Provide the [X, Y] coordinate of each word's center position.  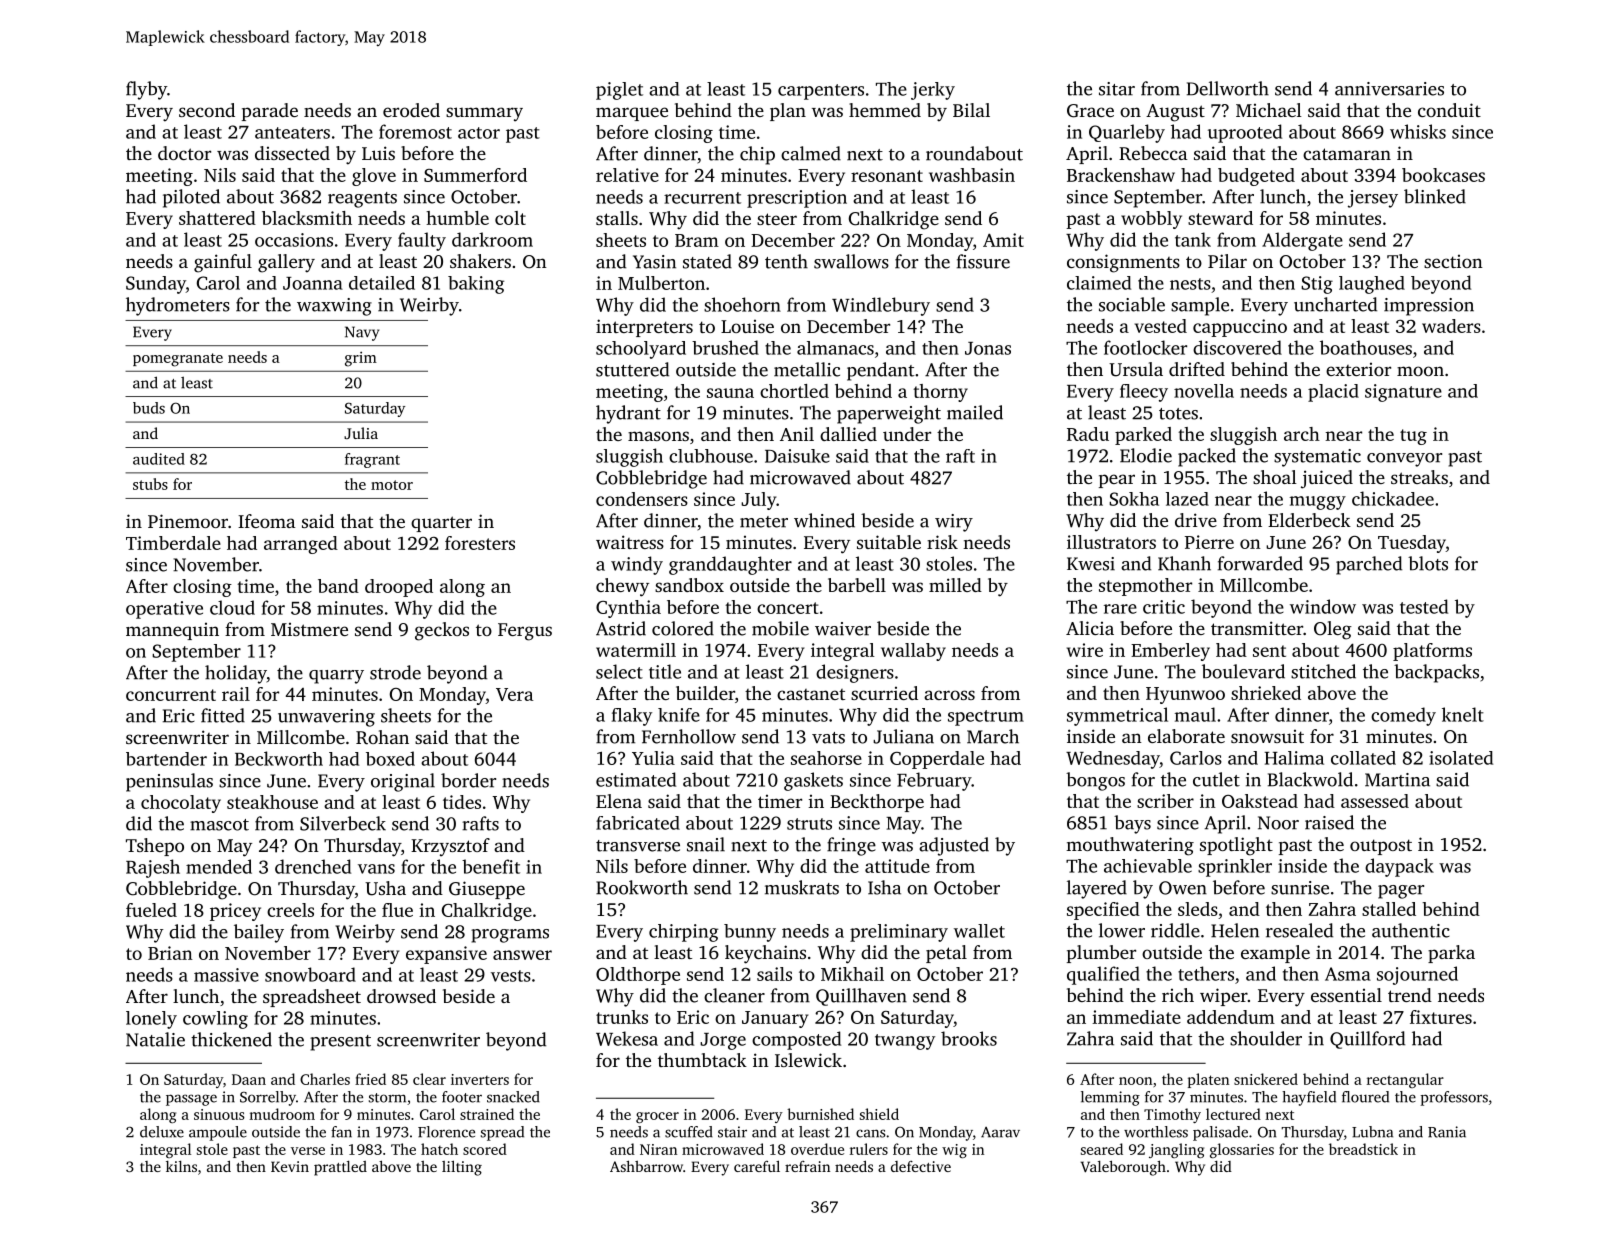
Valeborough [1123, 1168]
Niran [658, 1149]
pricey [235, 912]
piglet [619, 91]
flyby [146, 90]
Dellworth [1228, 88]
